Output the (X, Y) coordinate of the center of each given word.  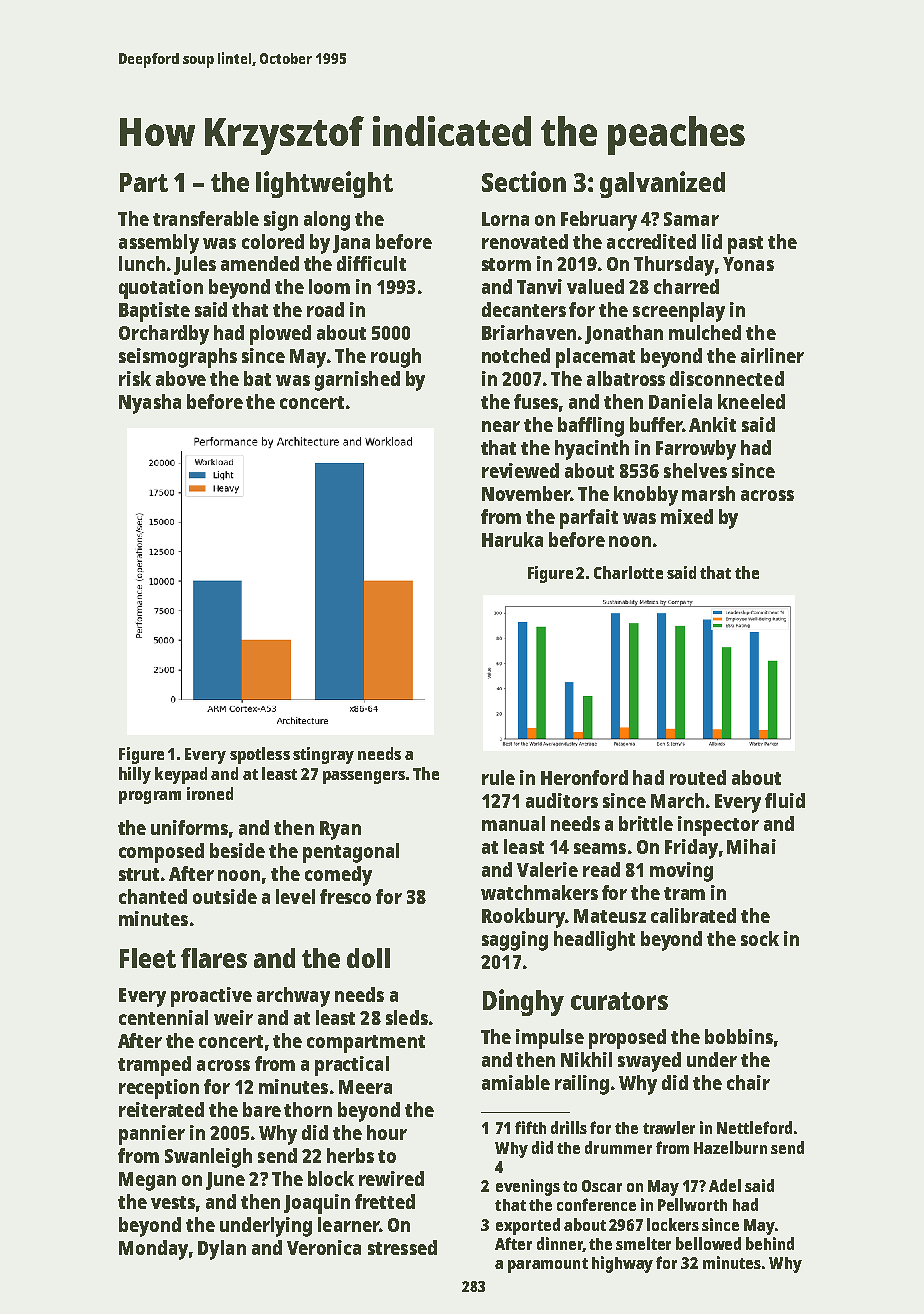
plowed (280, 335)
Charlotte (628, 572)
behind (770, 1243)
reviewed (520, 470)
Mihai (751, 846)
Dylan (222, 1250)
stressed (402, 1247)
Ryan (340, 830)
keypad (181, 775)
